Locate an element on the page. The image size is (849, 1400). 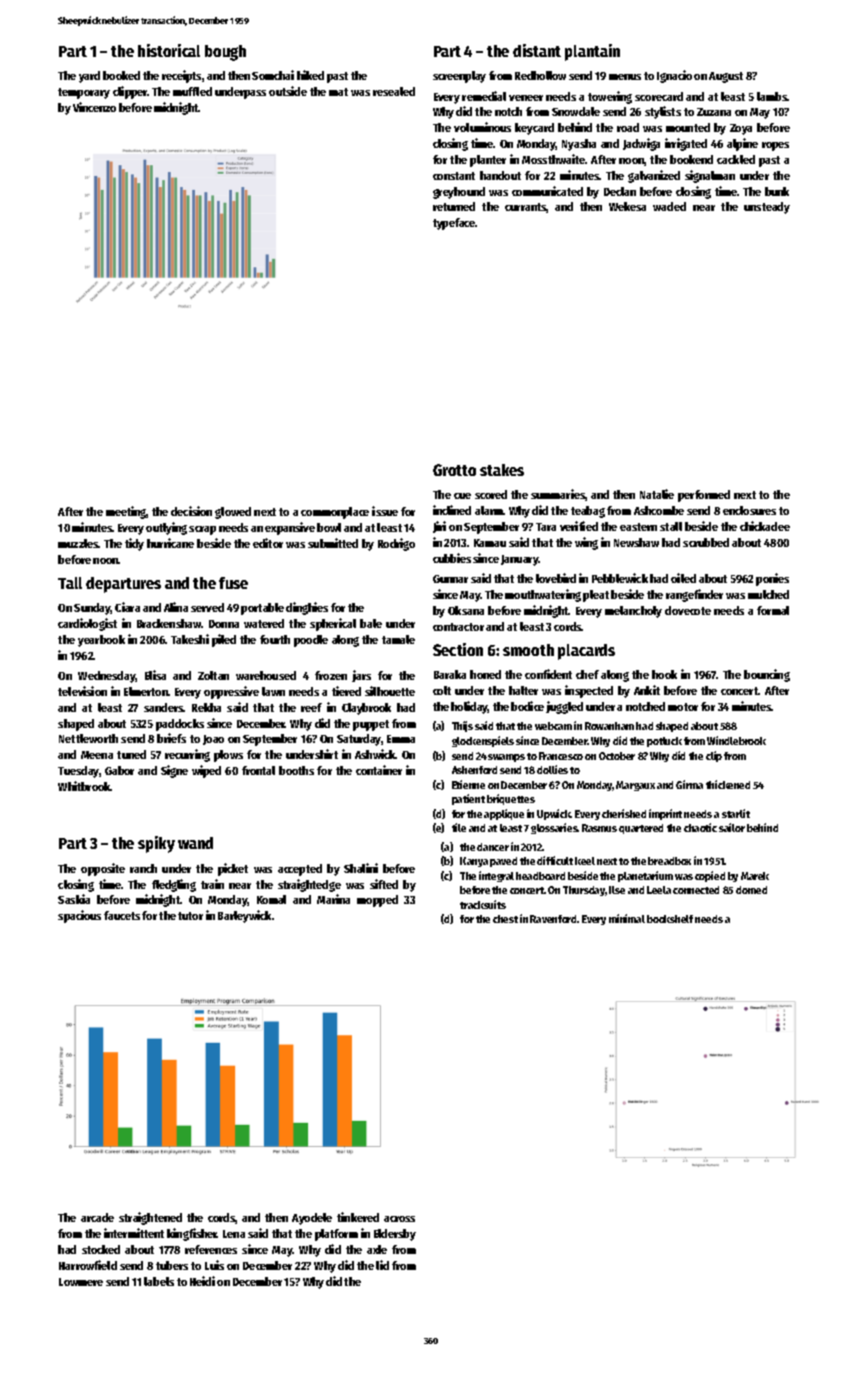
wiped is located at coordinates (206, 771).
